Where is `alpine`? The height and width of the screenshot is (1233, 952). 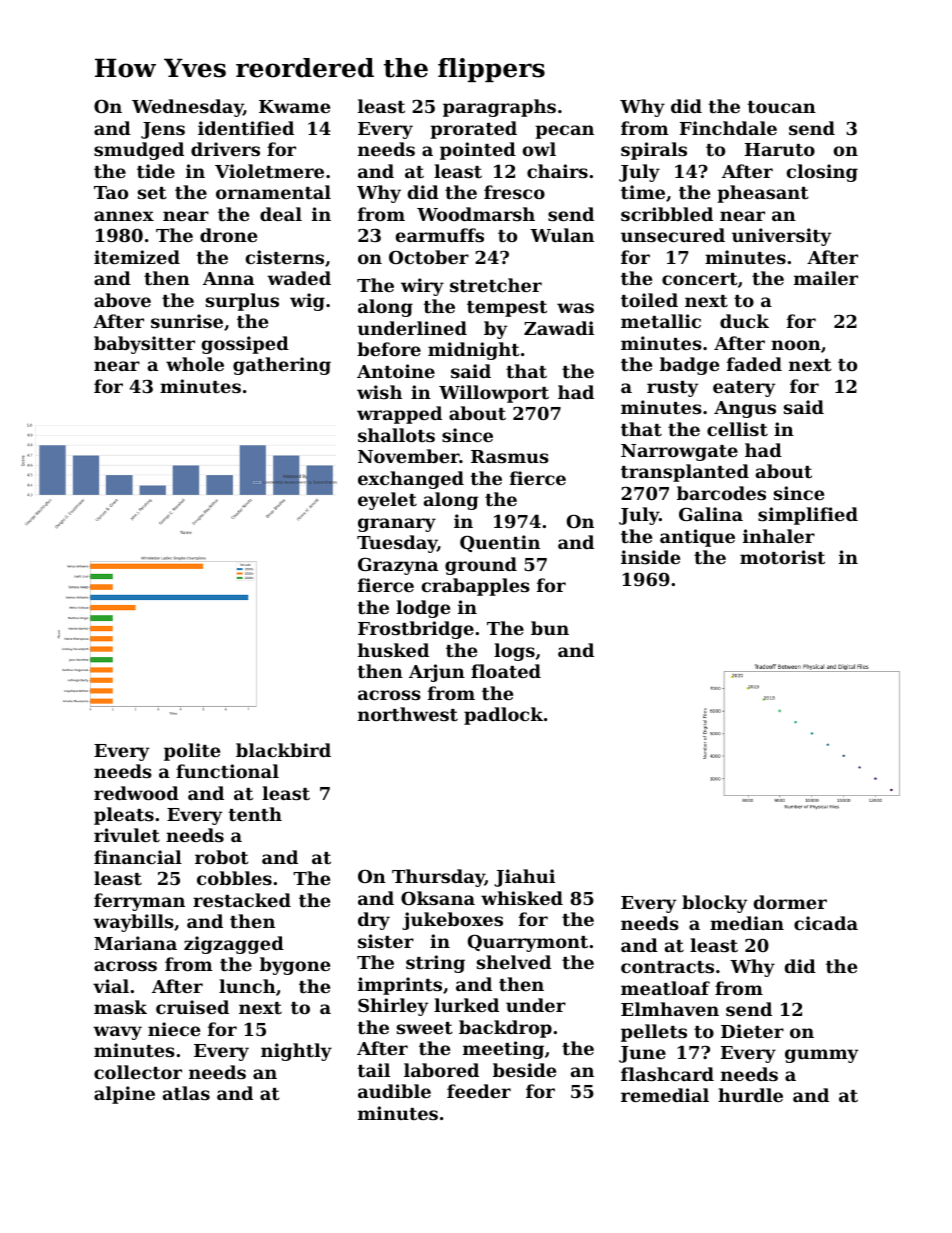 alpine is located at coordinates (124, 1095).
